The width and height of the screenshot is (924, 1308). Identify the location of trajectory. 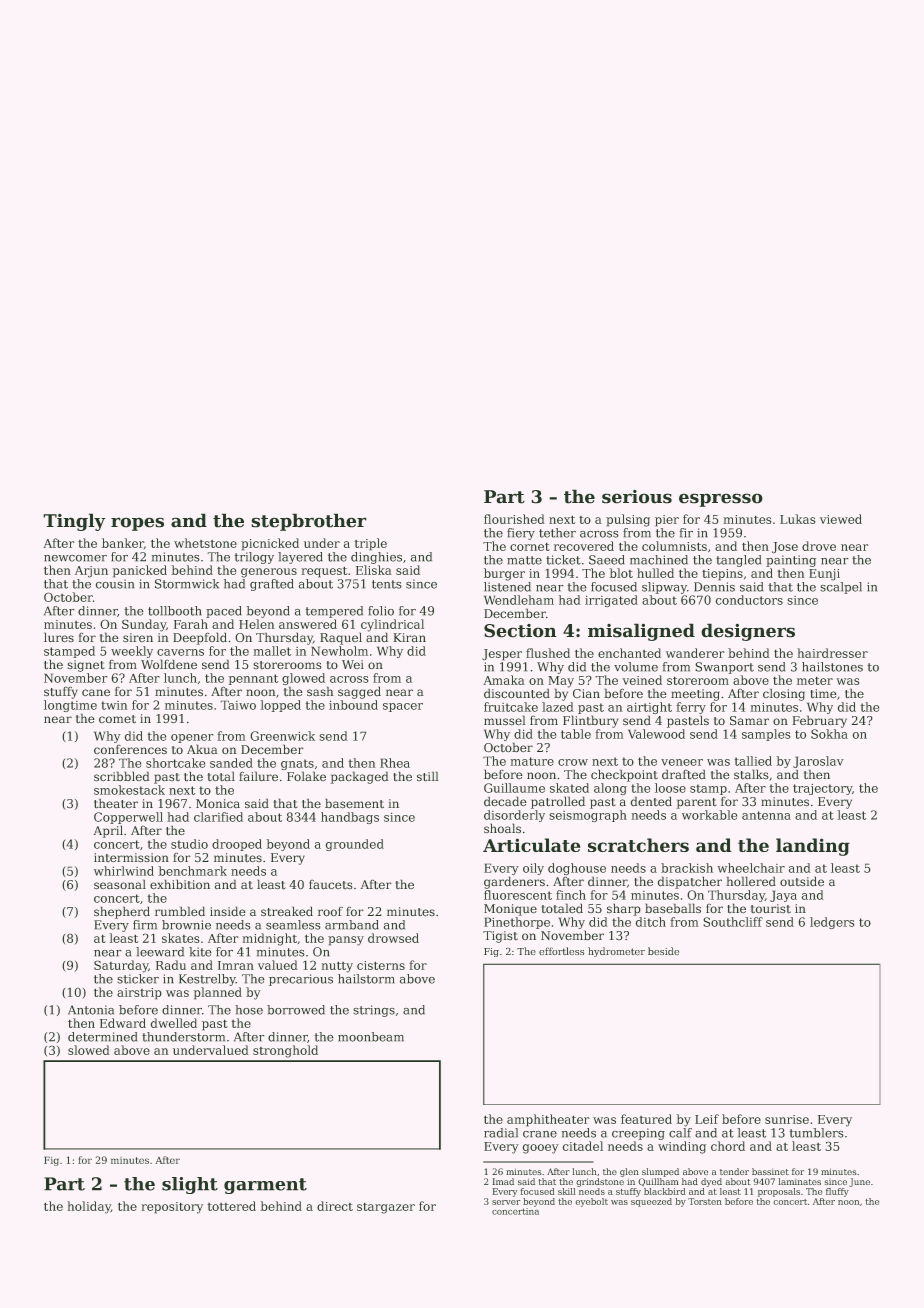
(822, 789).
